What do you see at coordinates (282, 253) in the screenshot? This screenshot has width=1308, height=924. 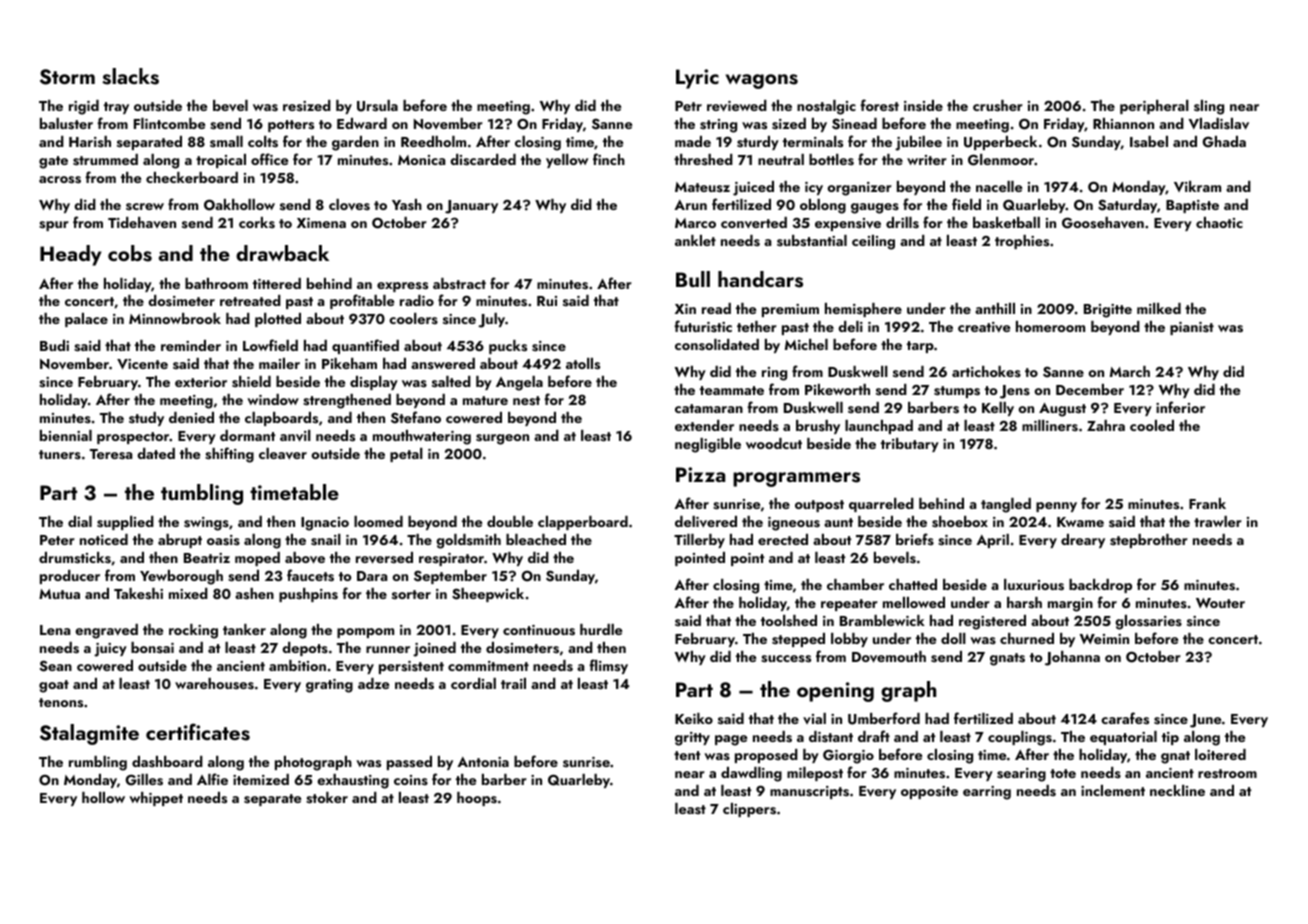 I see `drawback` at bounding box center [282, 253].
